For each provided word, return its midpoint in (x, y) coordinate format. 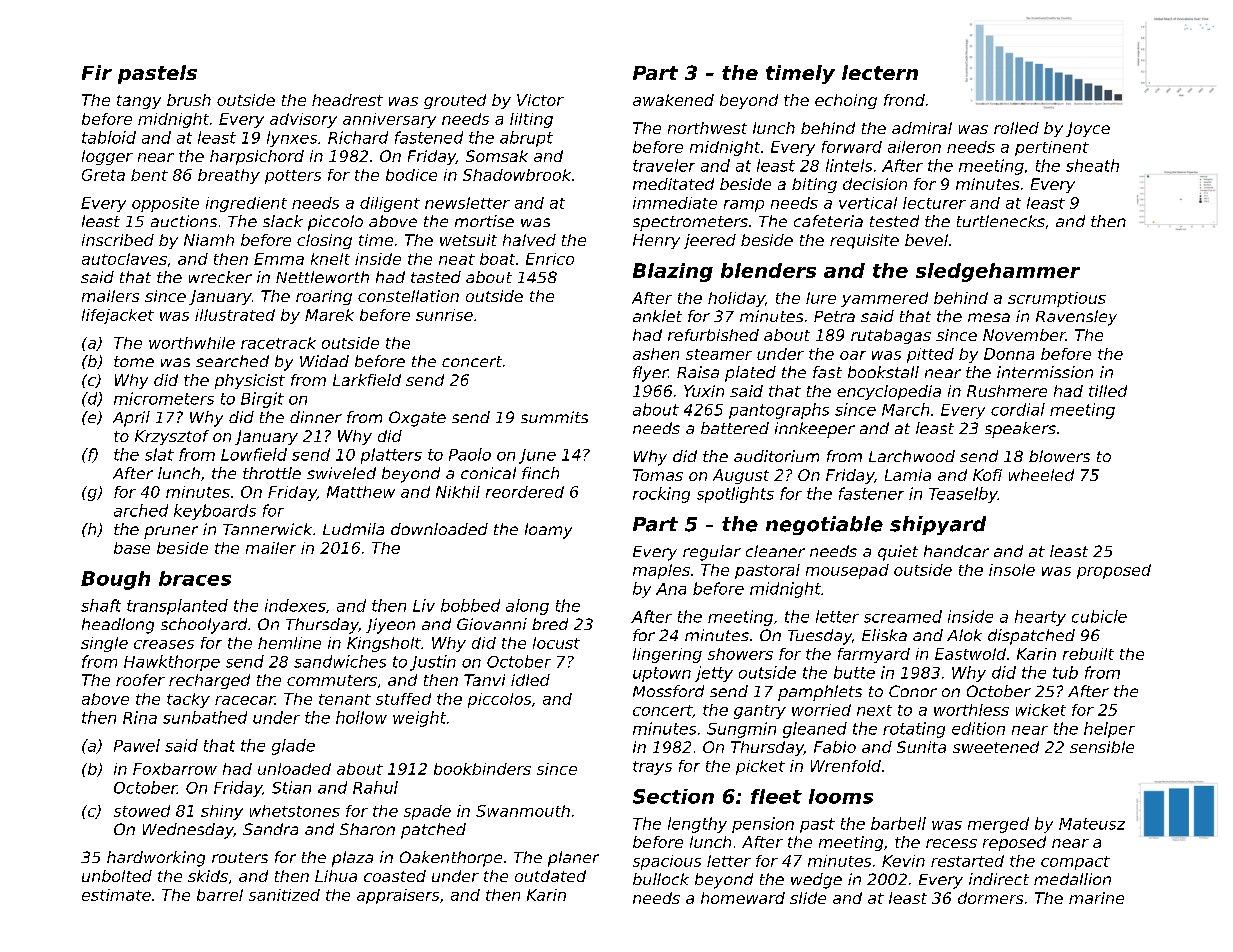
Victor (540, 100)
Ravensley (1076, 318)
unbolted (117, 876)
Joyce (1088, 129)
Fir (97, 72)
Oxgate (417, 419)
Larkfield (367, 380)
